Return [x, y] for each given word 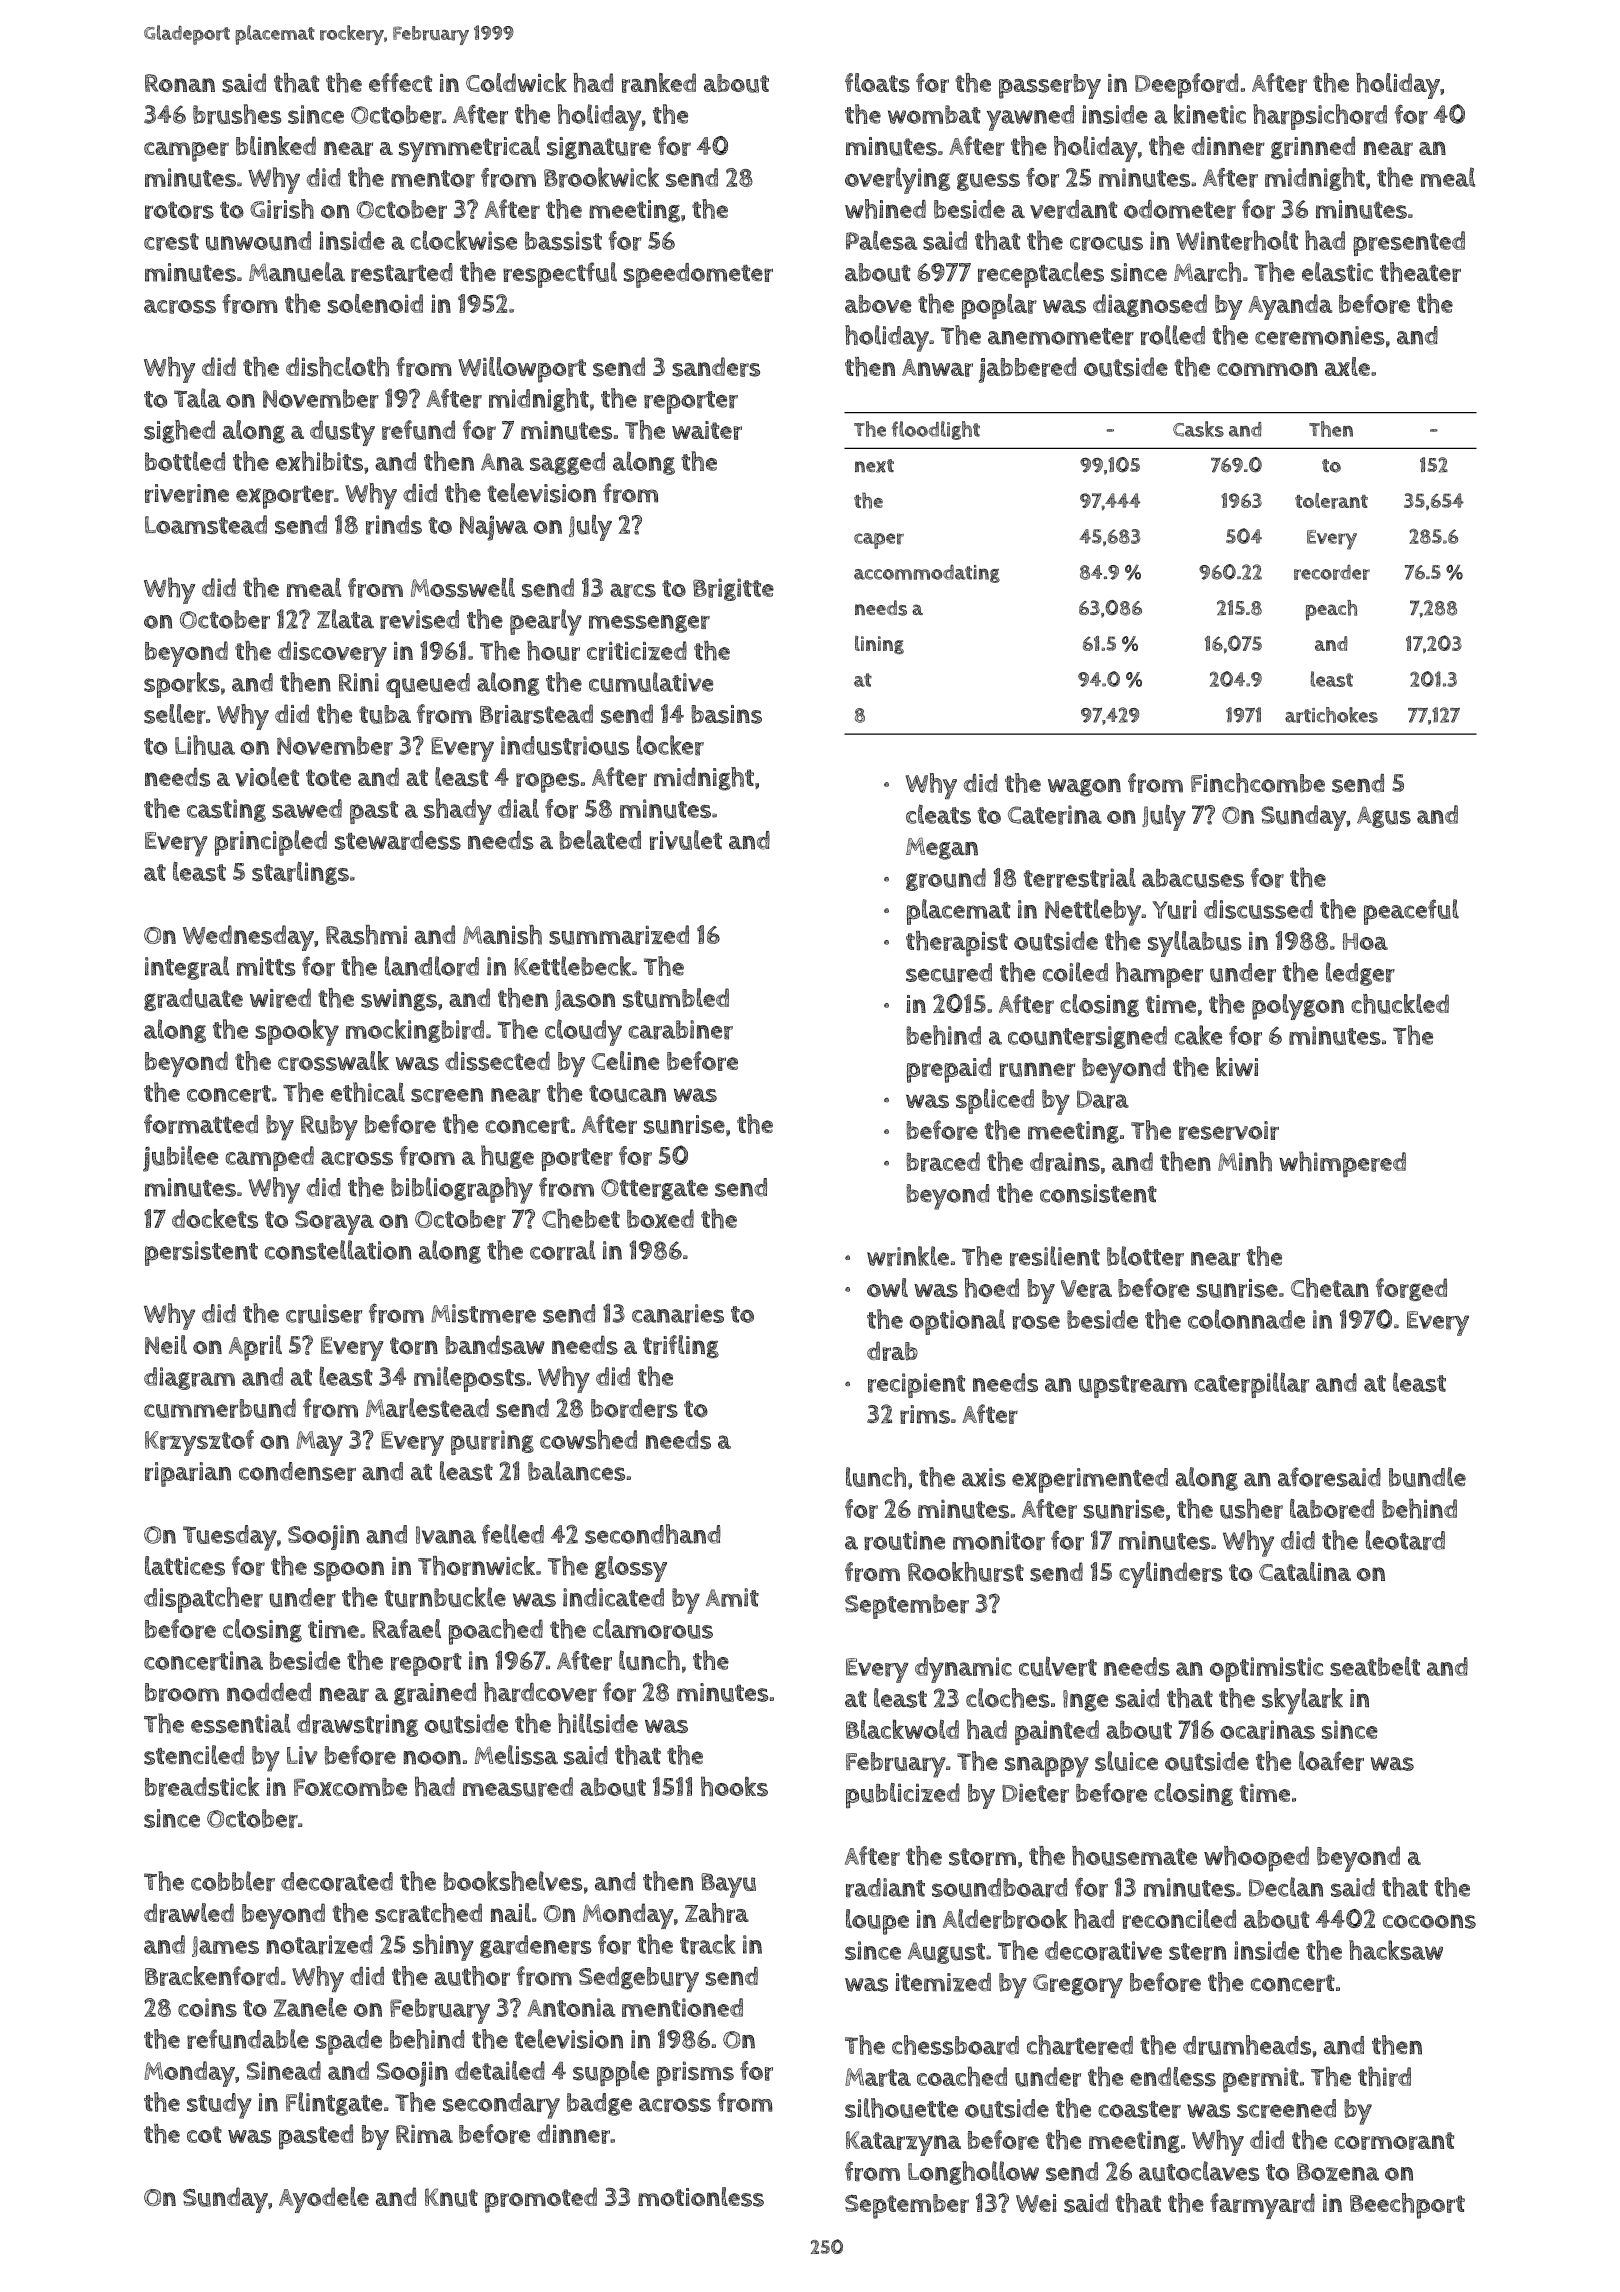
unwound [258, 241]
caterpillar [1252, 1385]
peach [1331, 610]
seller [175, 714]
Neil [166, 1344]
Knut [451, 2197]
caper [879, 541]
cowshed [588, 1439]
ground [946, 879]
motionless [701, 2197]
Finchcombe [1258, 783]
